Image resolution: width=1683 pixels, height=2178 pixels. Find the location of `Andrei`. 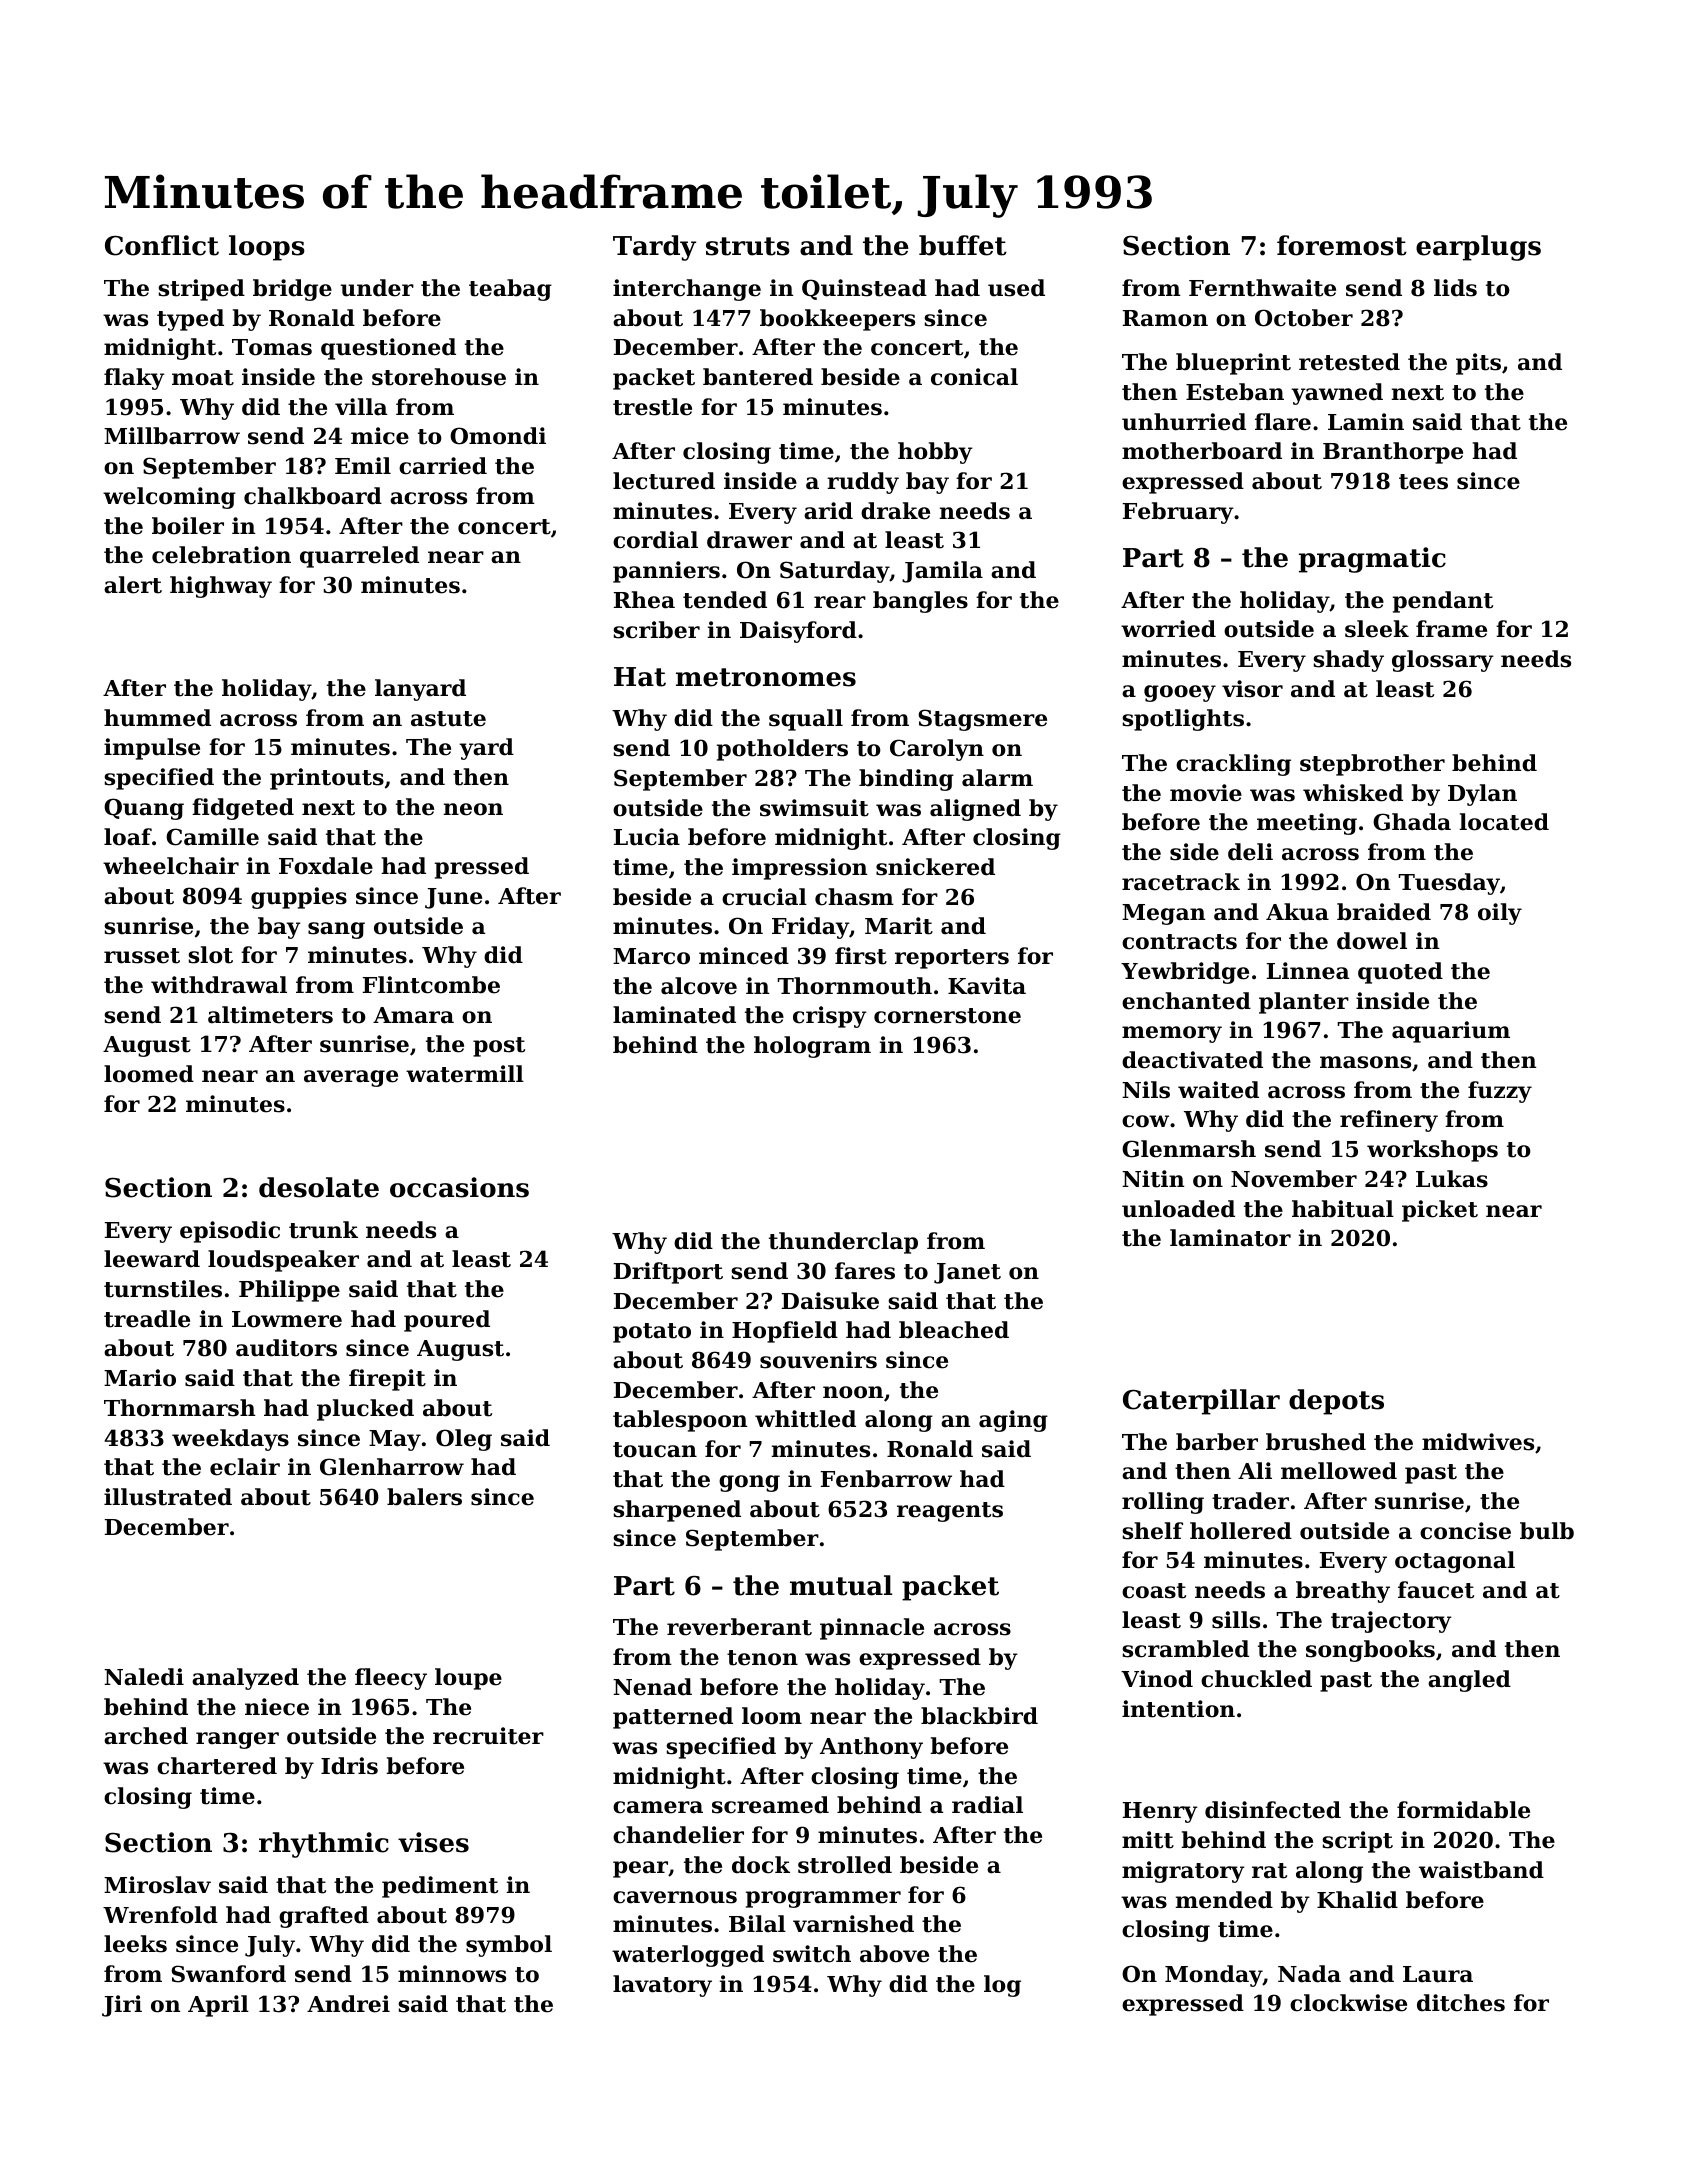

Andrei is located at coordinates (348, 2004).
